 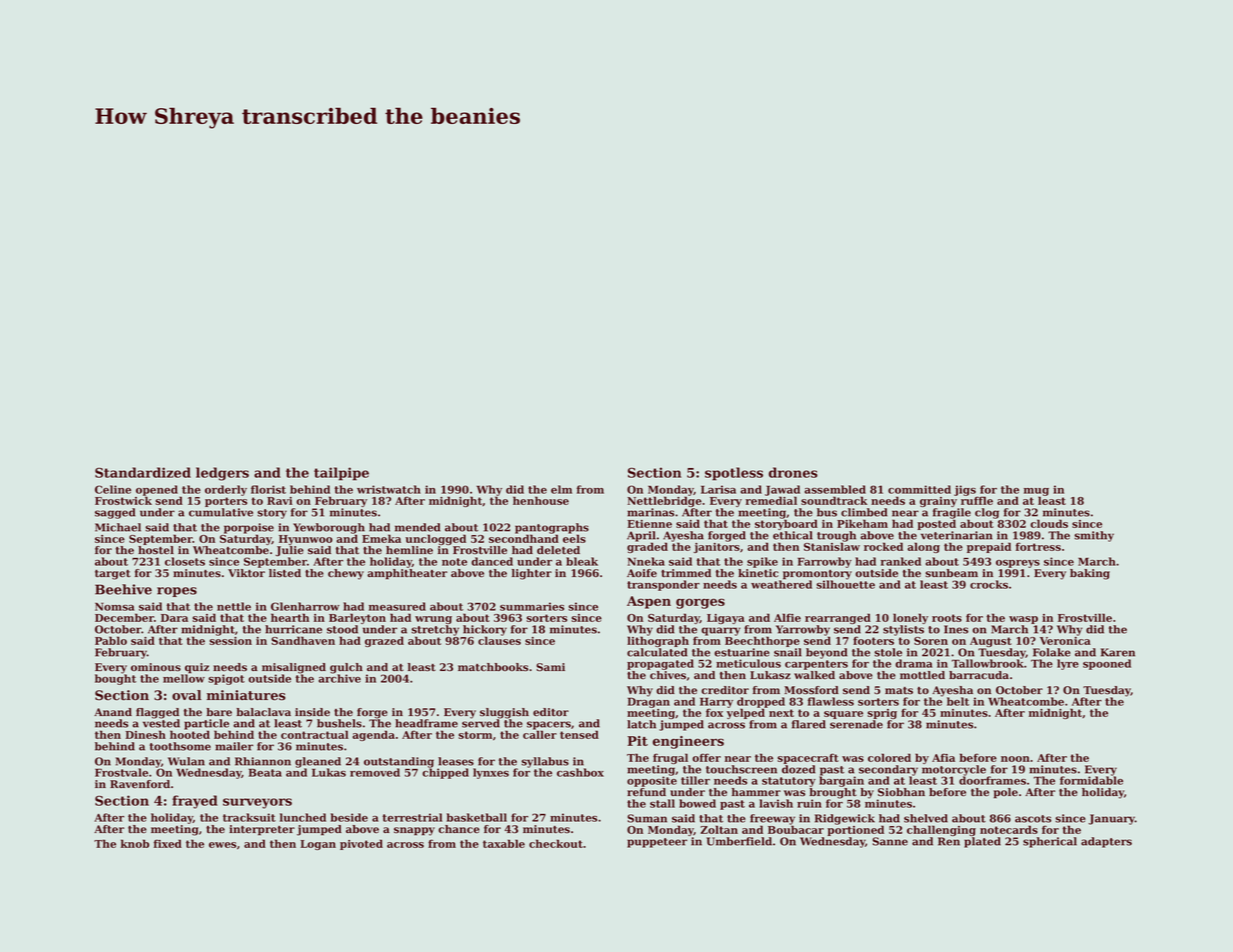 What do you see at coordinates (1023, 620) in the screenshot?
I see `wasp` at bounding box center [1023, 620].
